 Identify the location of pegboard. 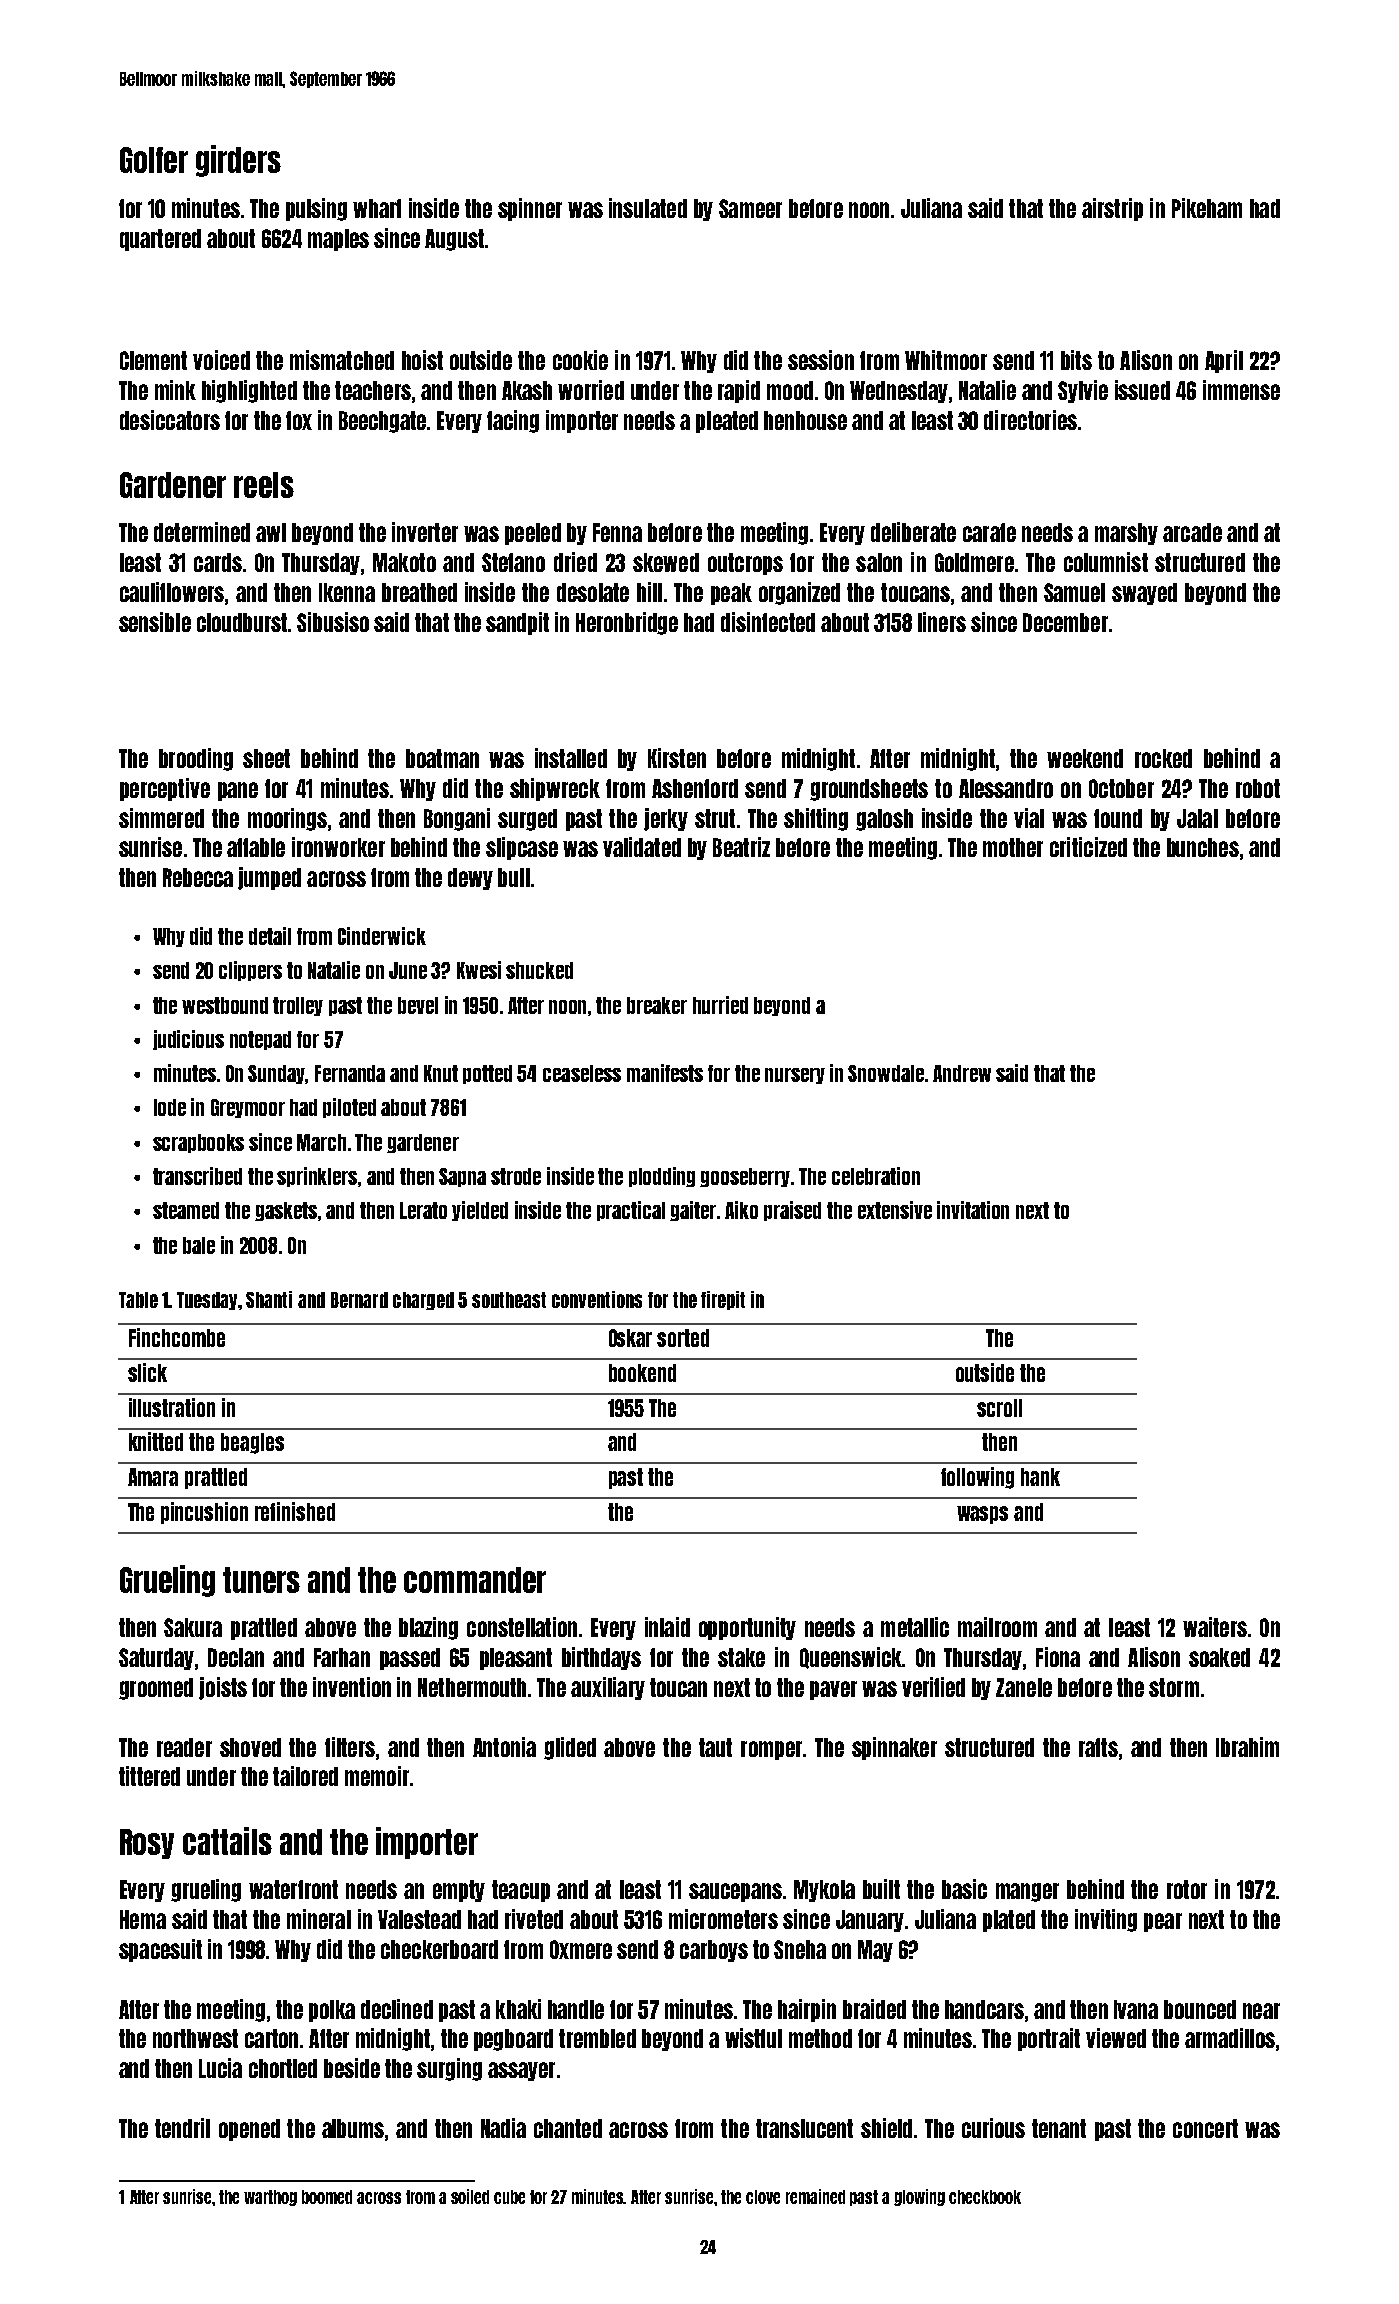
(513, 2040).
